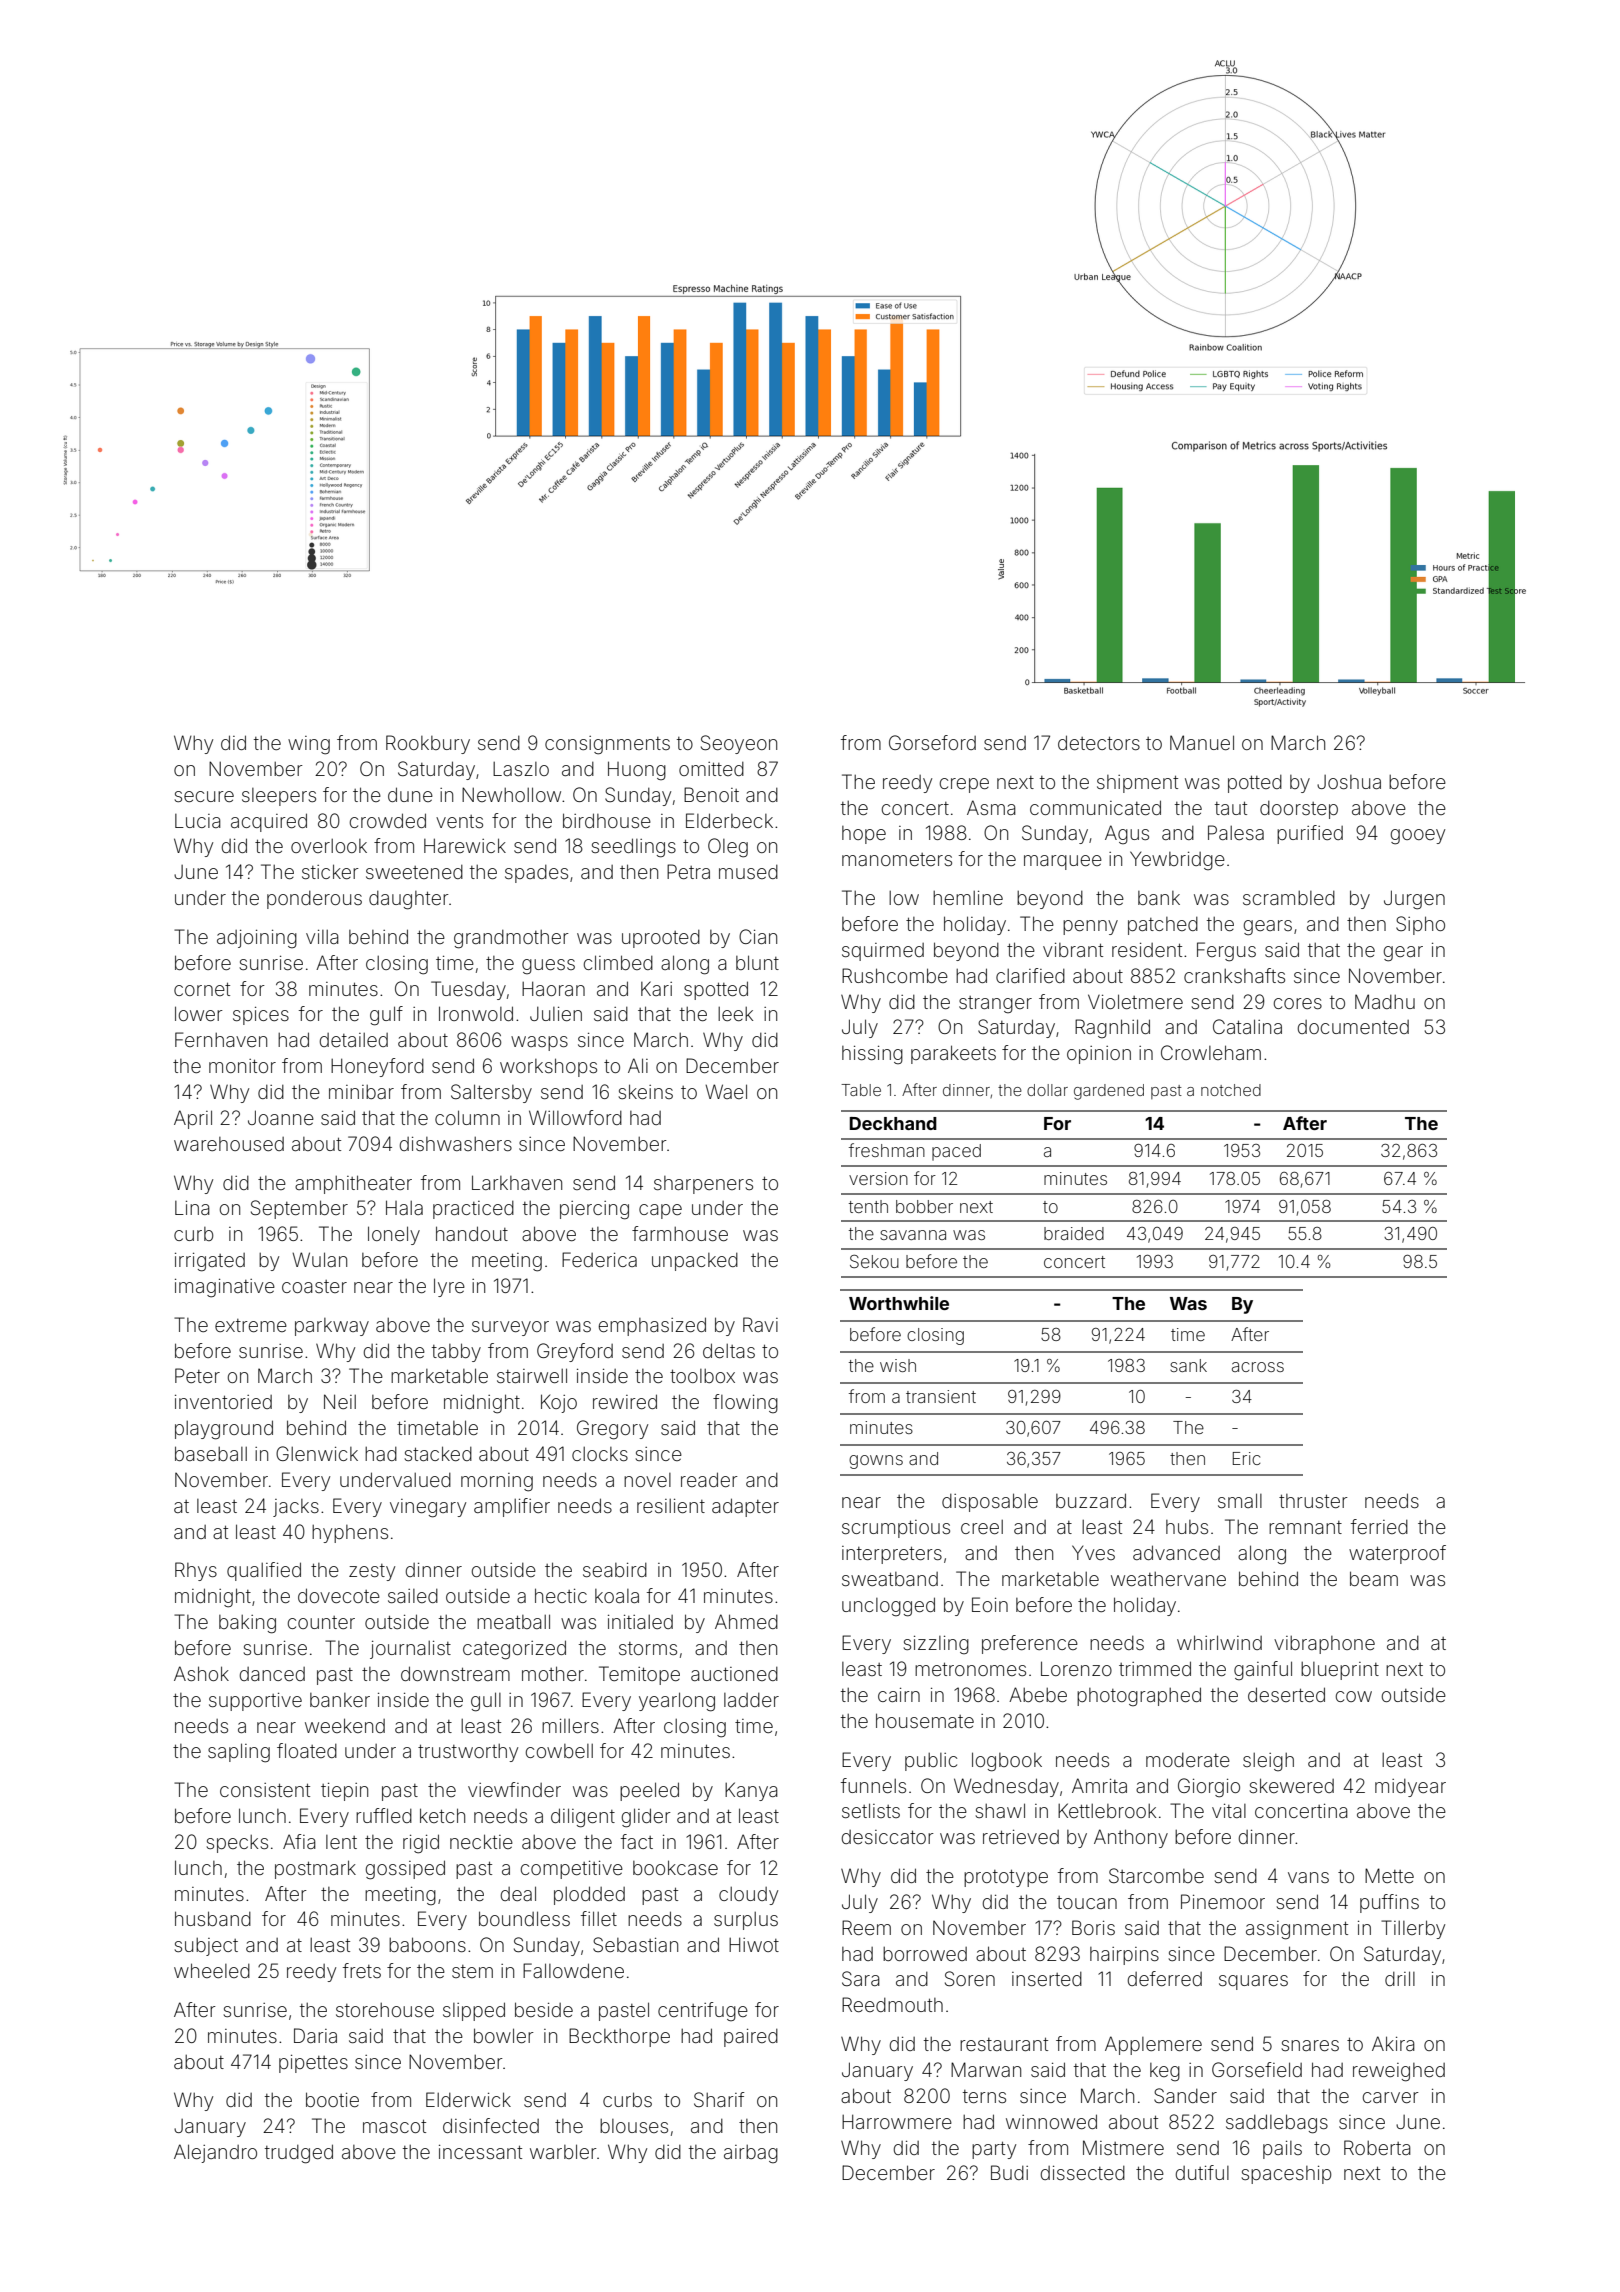 The image size is (1620, 2292). What do you see at coordinates (1229, 1811) in the page?
I see `vital` at bounding box center [1229, 1811].
